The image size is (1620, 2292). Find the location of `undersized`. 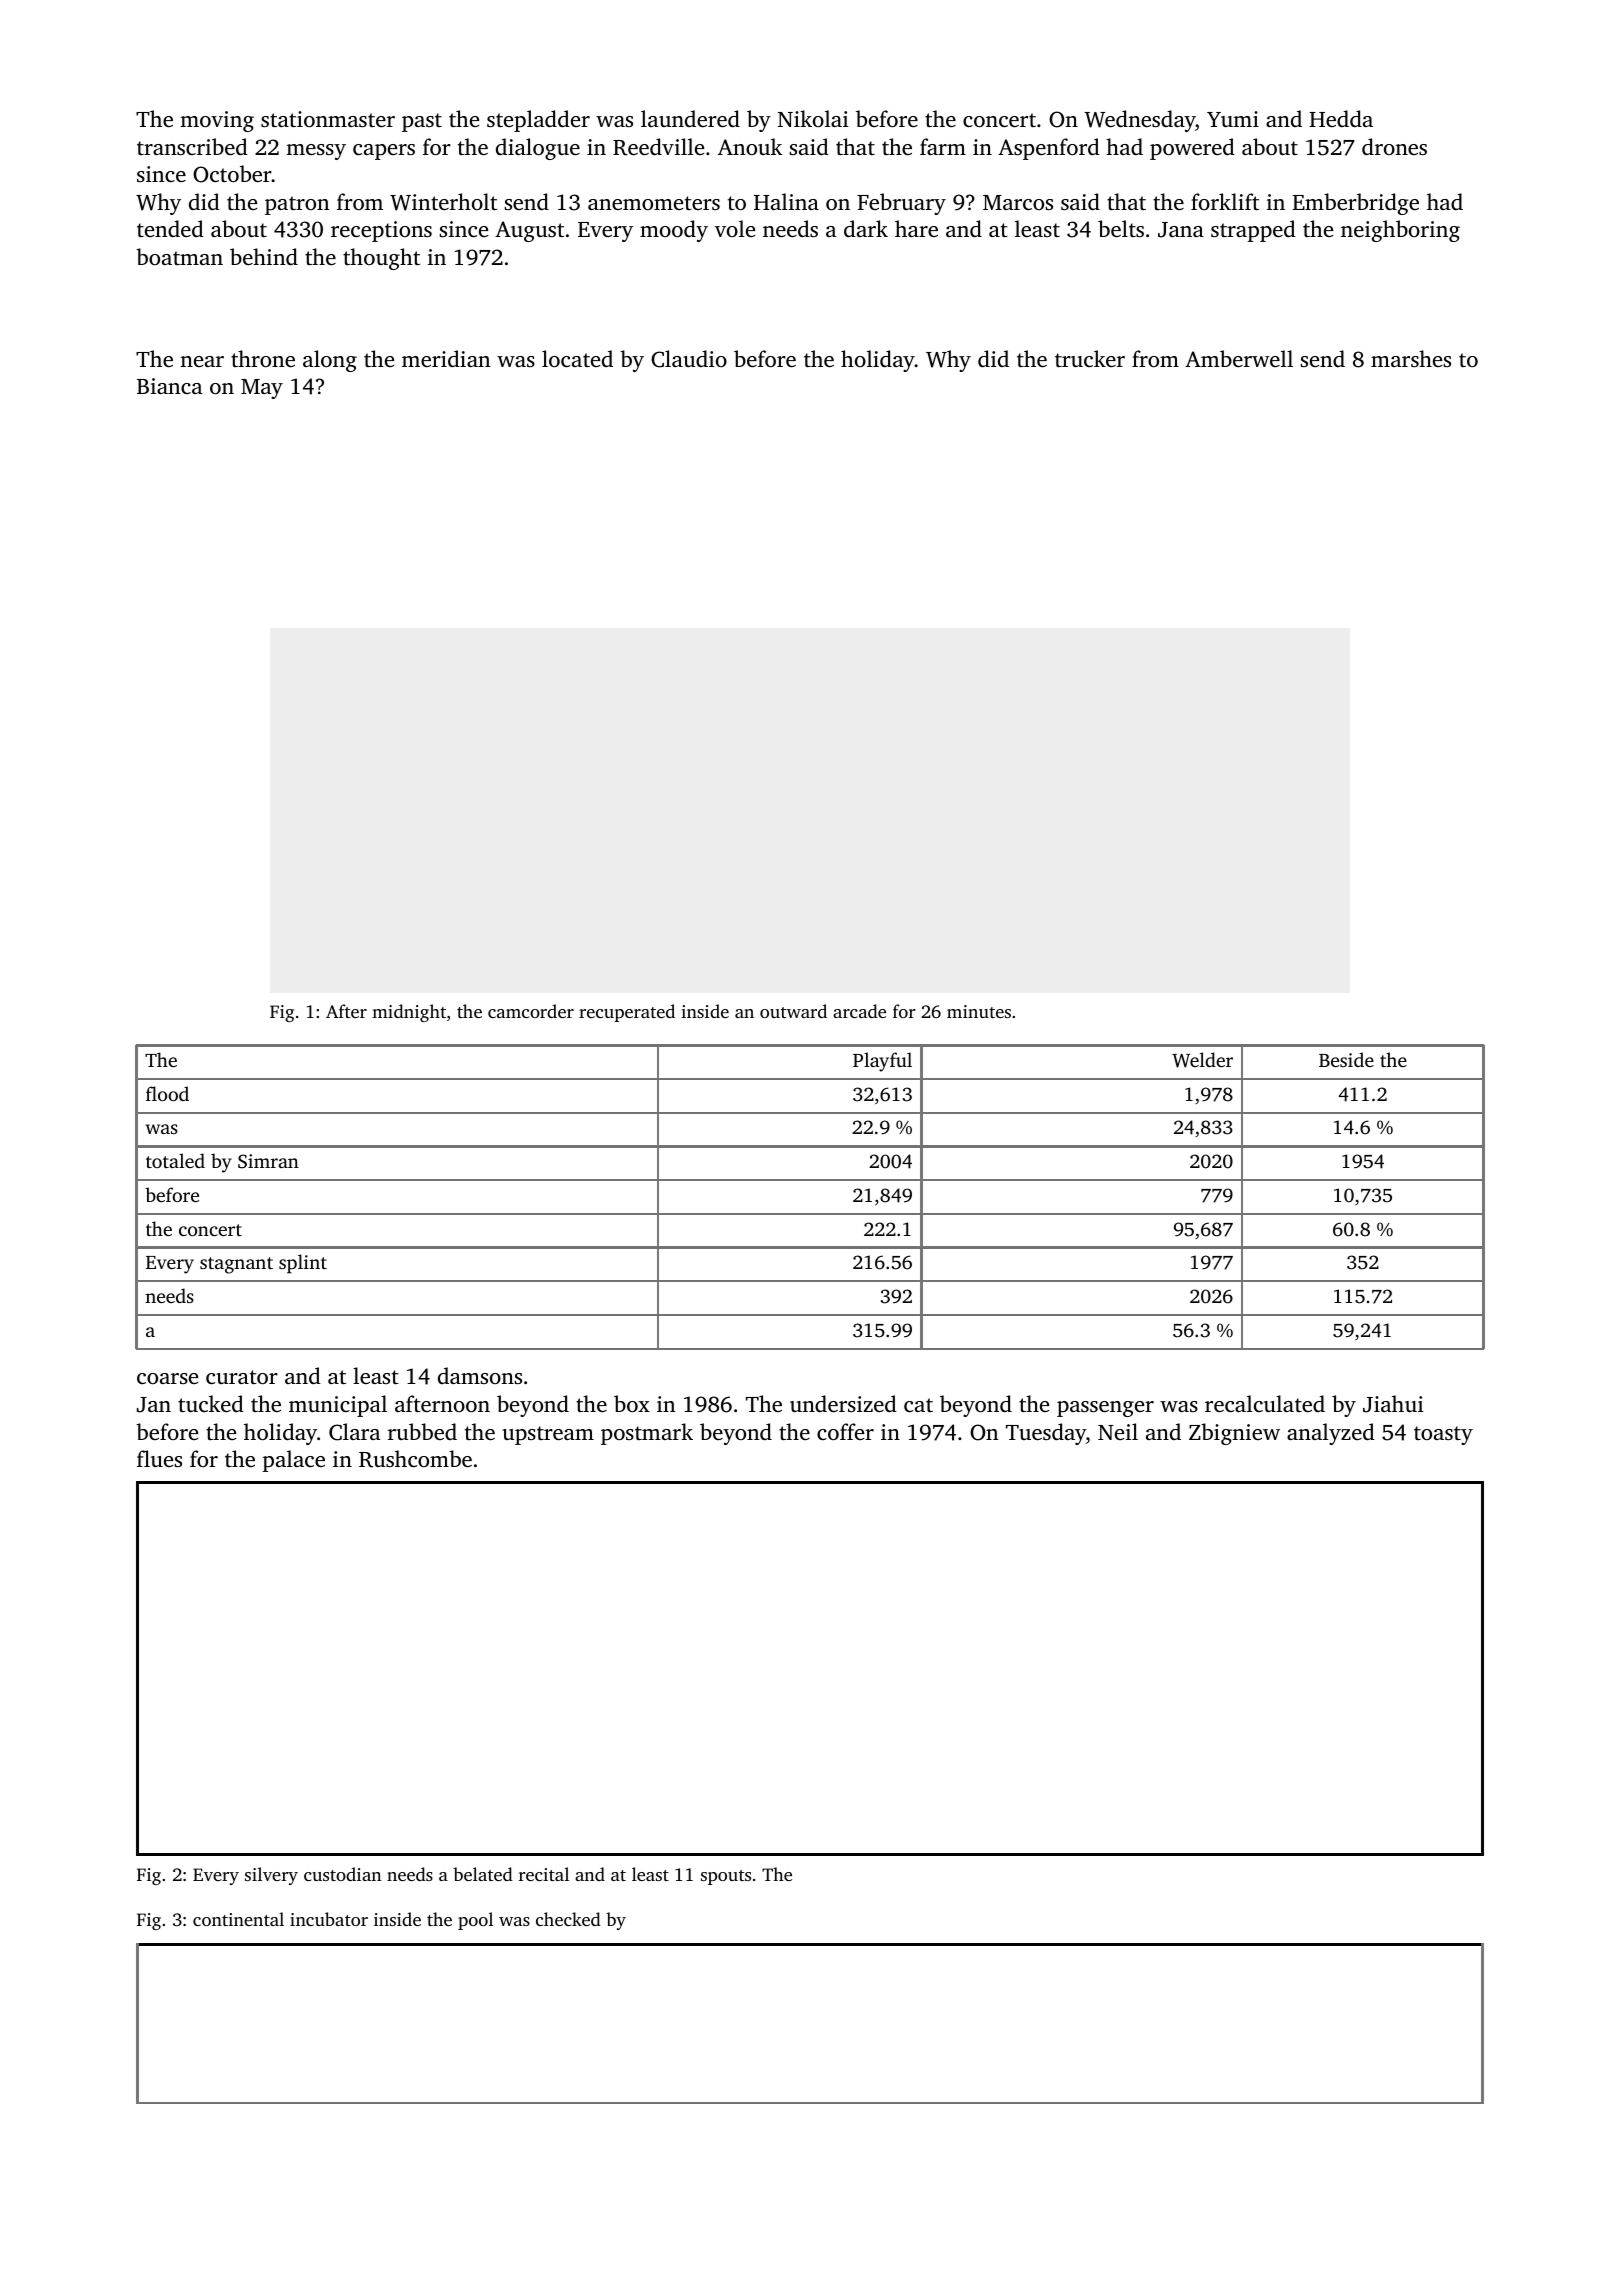

undersized is located at coordinates (843, 1403).
